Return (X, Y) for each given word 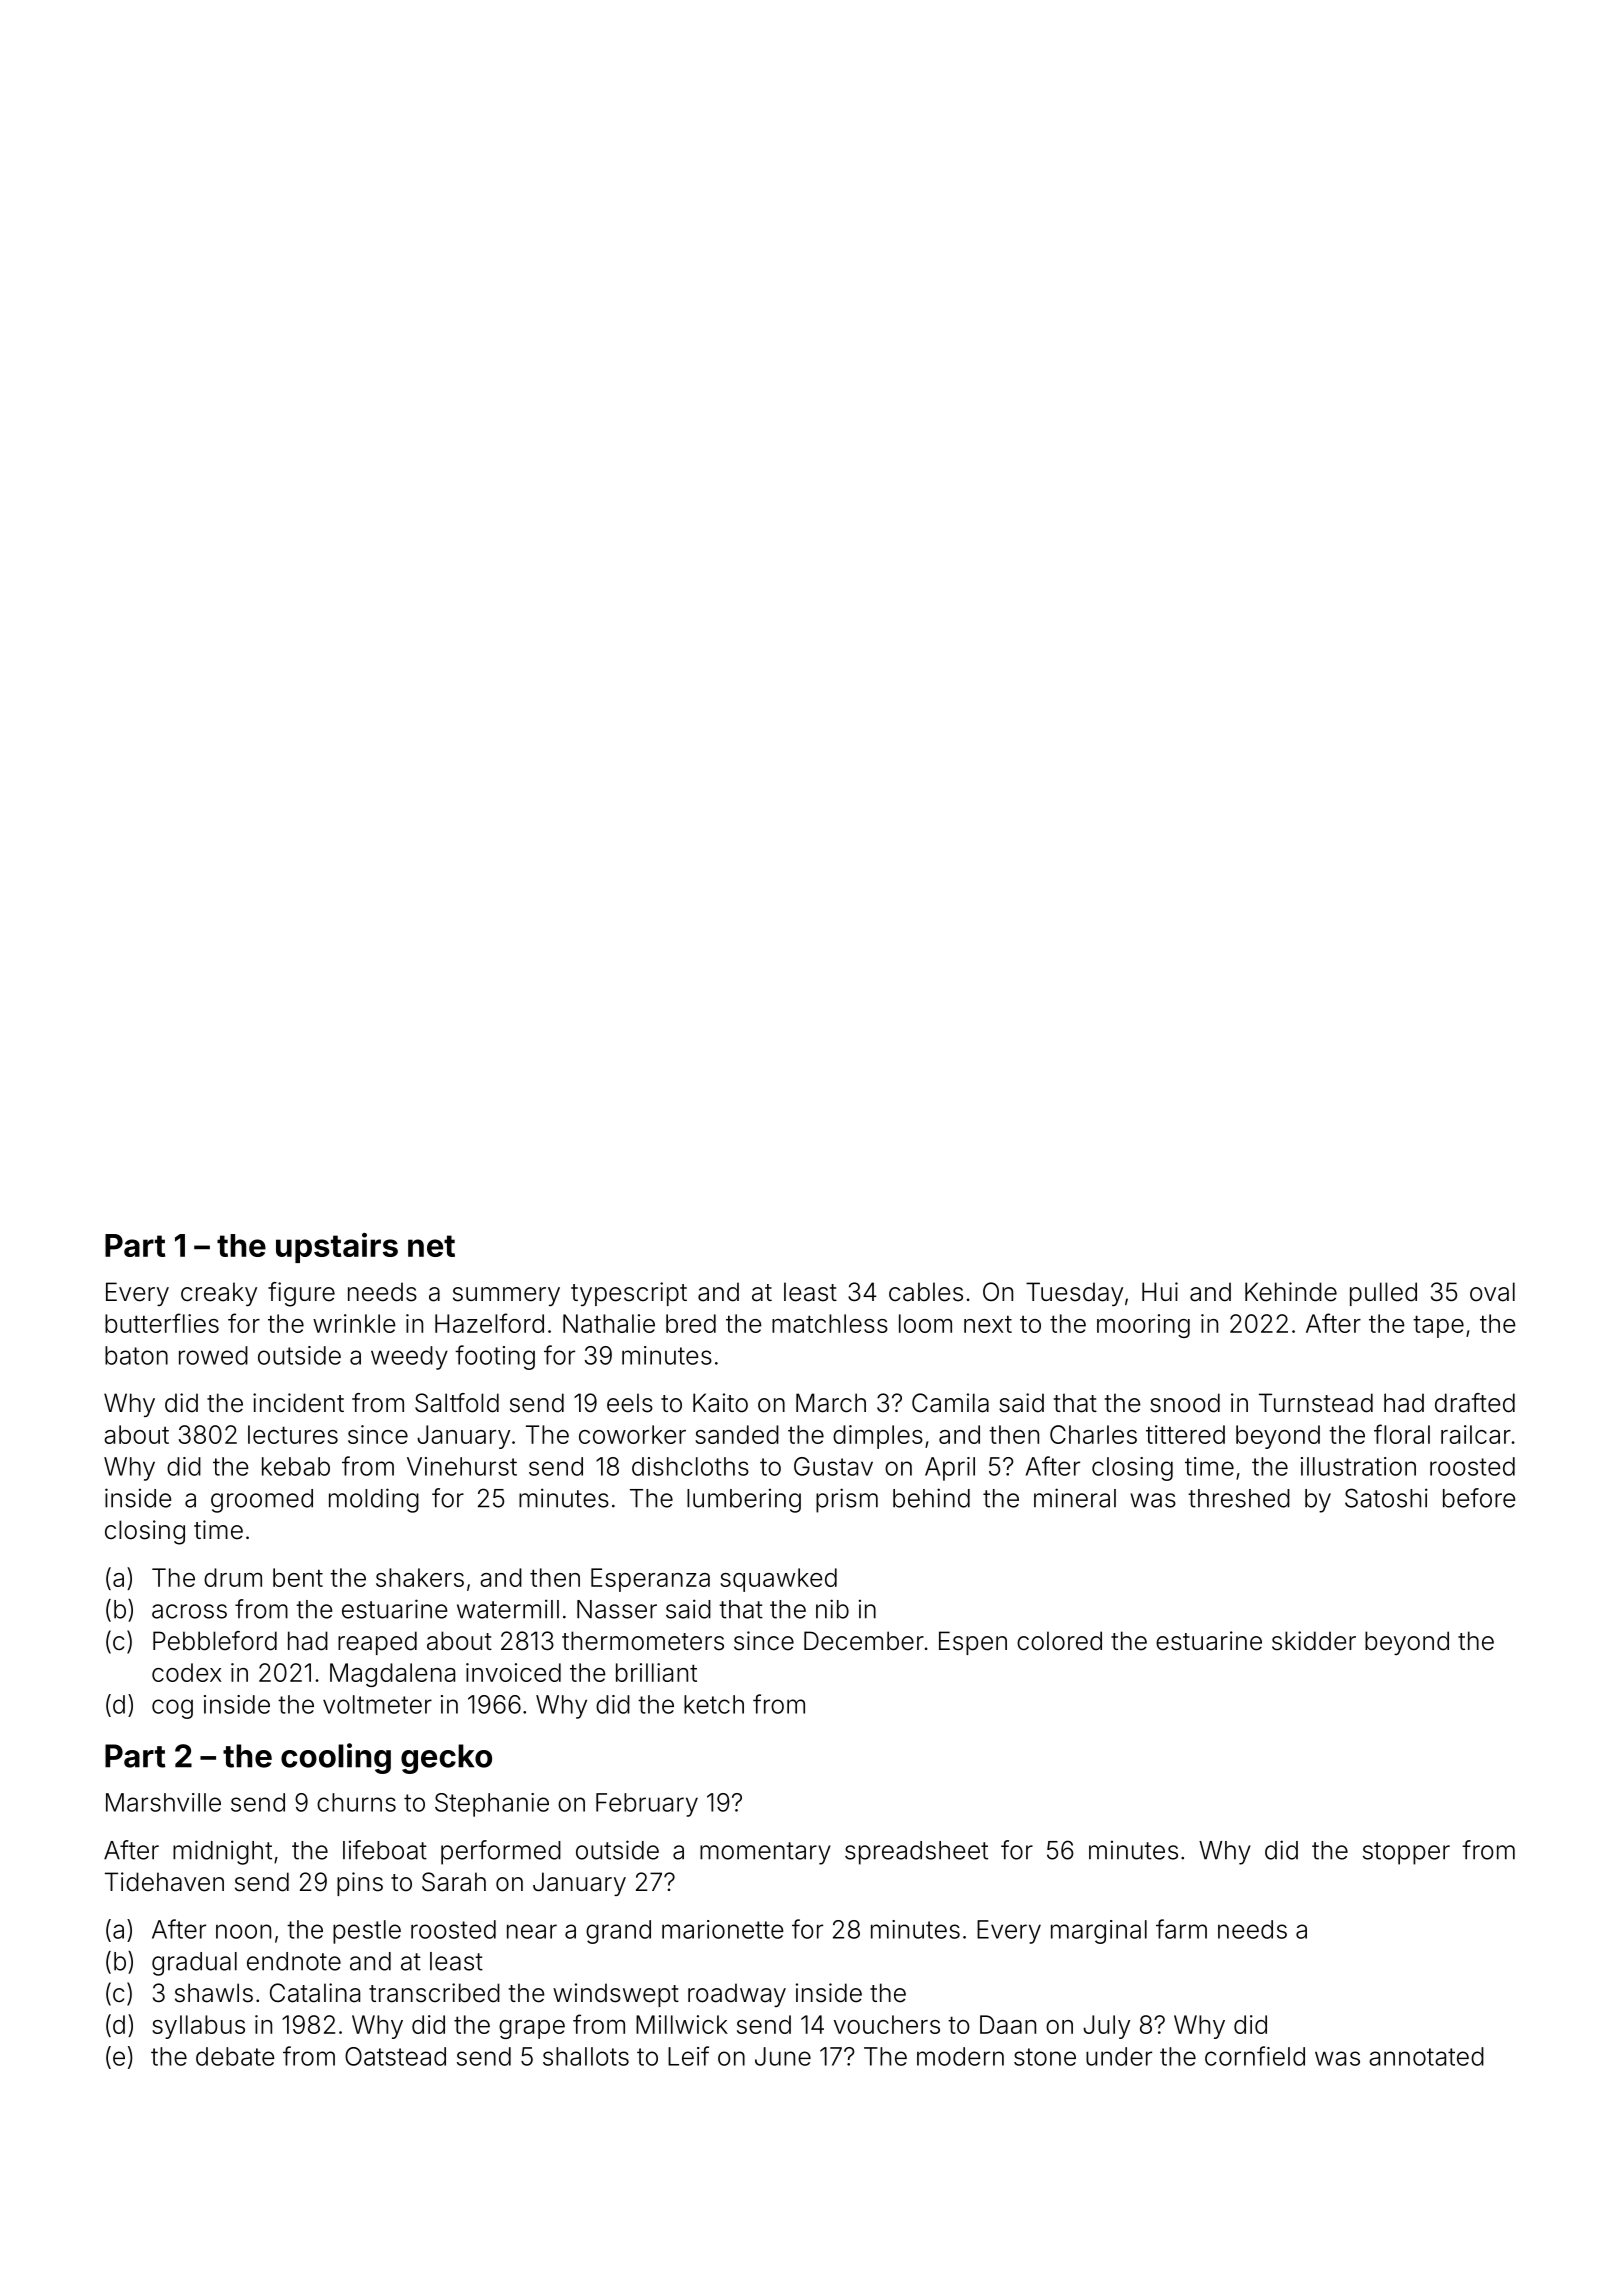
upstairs (337, 1248)
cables (926, 1292)
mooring (1143, 1326)
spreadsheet (916, 1853)
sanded (737, 1434)
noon (243, 1931)
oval (1492, 1292)
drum (233, 1577)
